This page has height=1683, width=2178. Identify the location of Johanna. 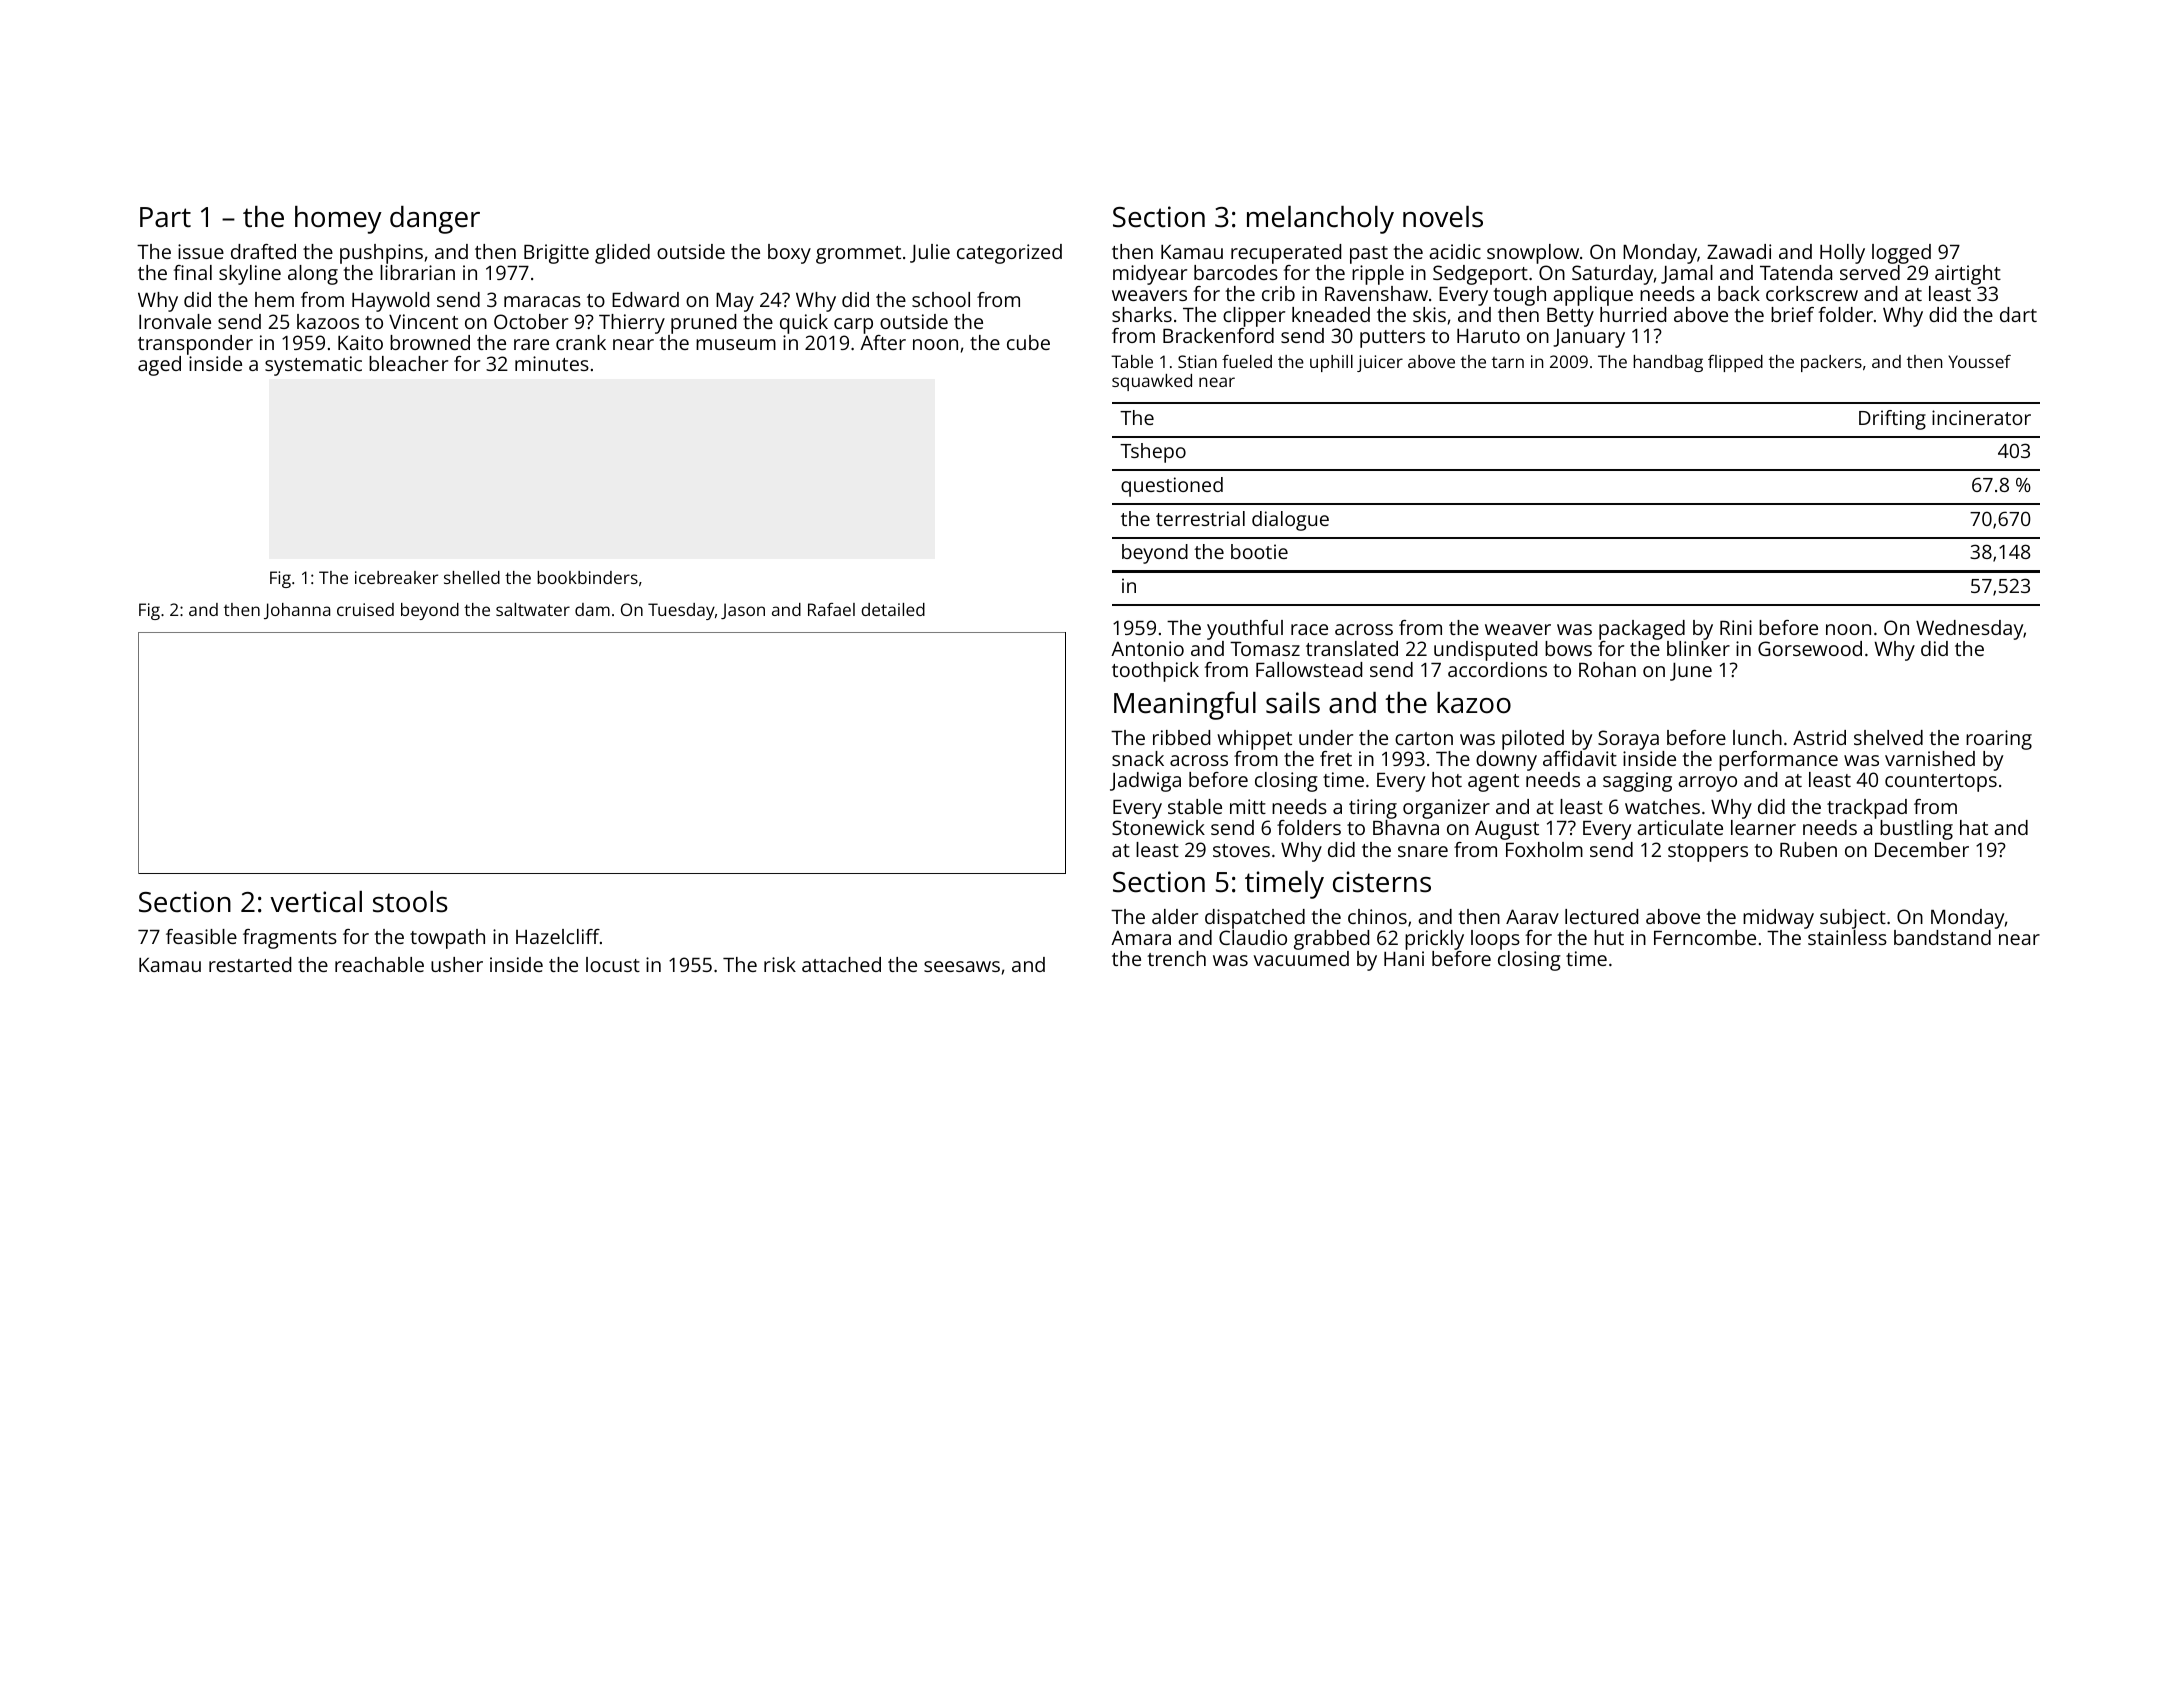
(297, 611).
